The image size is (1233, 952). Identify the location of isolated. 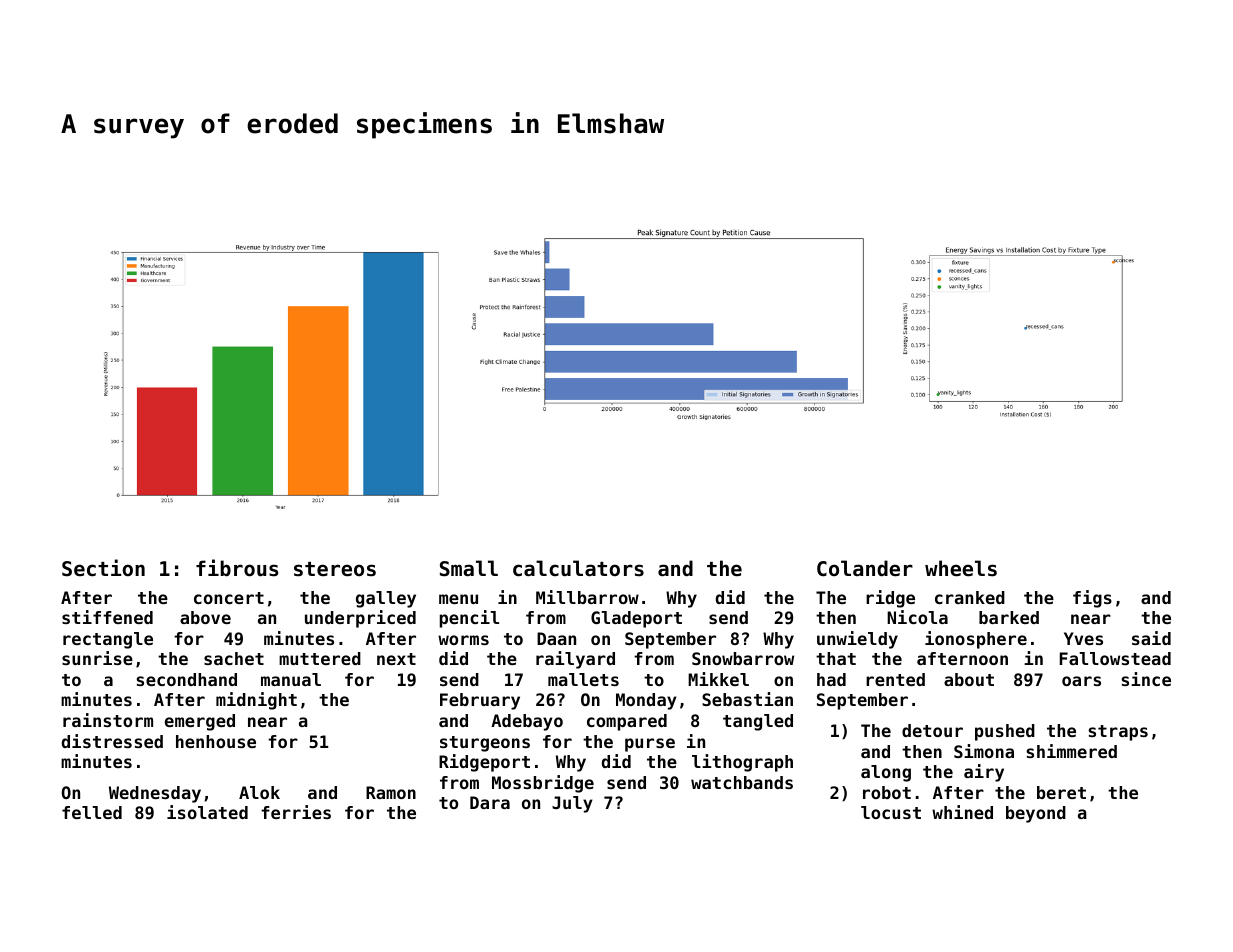
(207, 812).
